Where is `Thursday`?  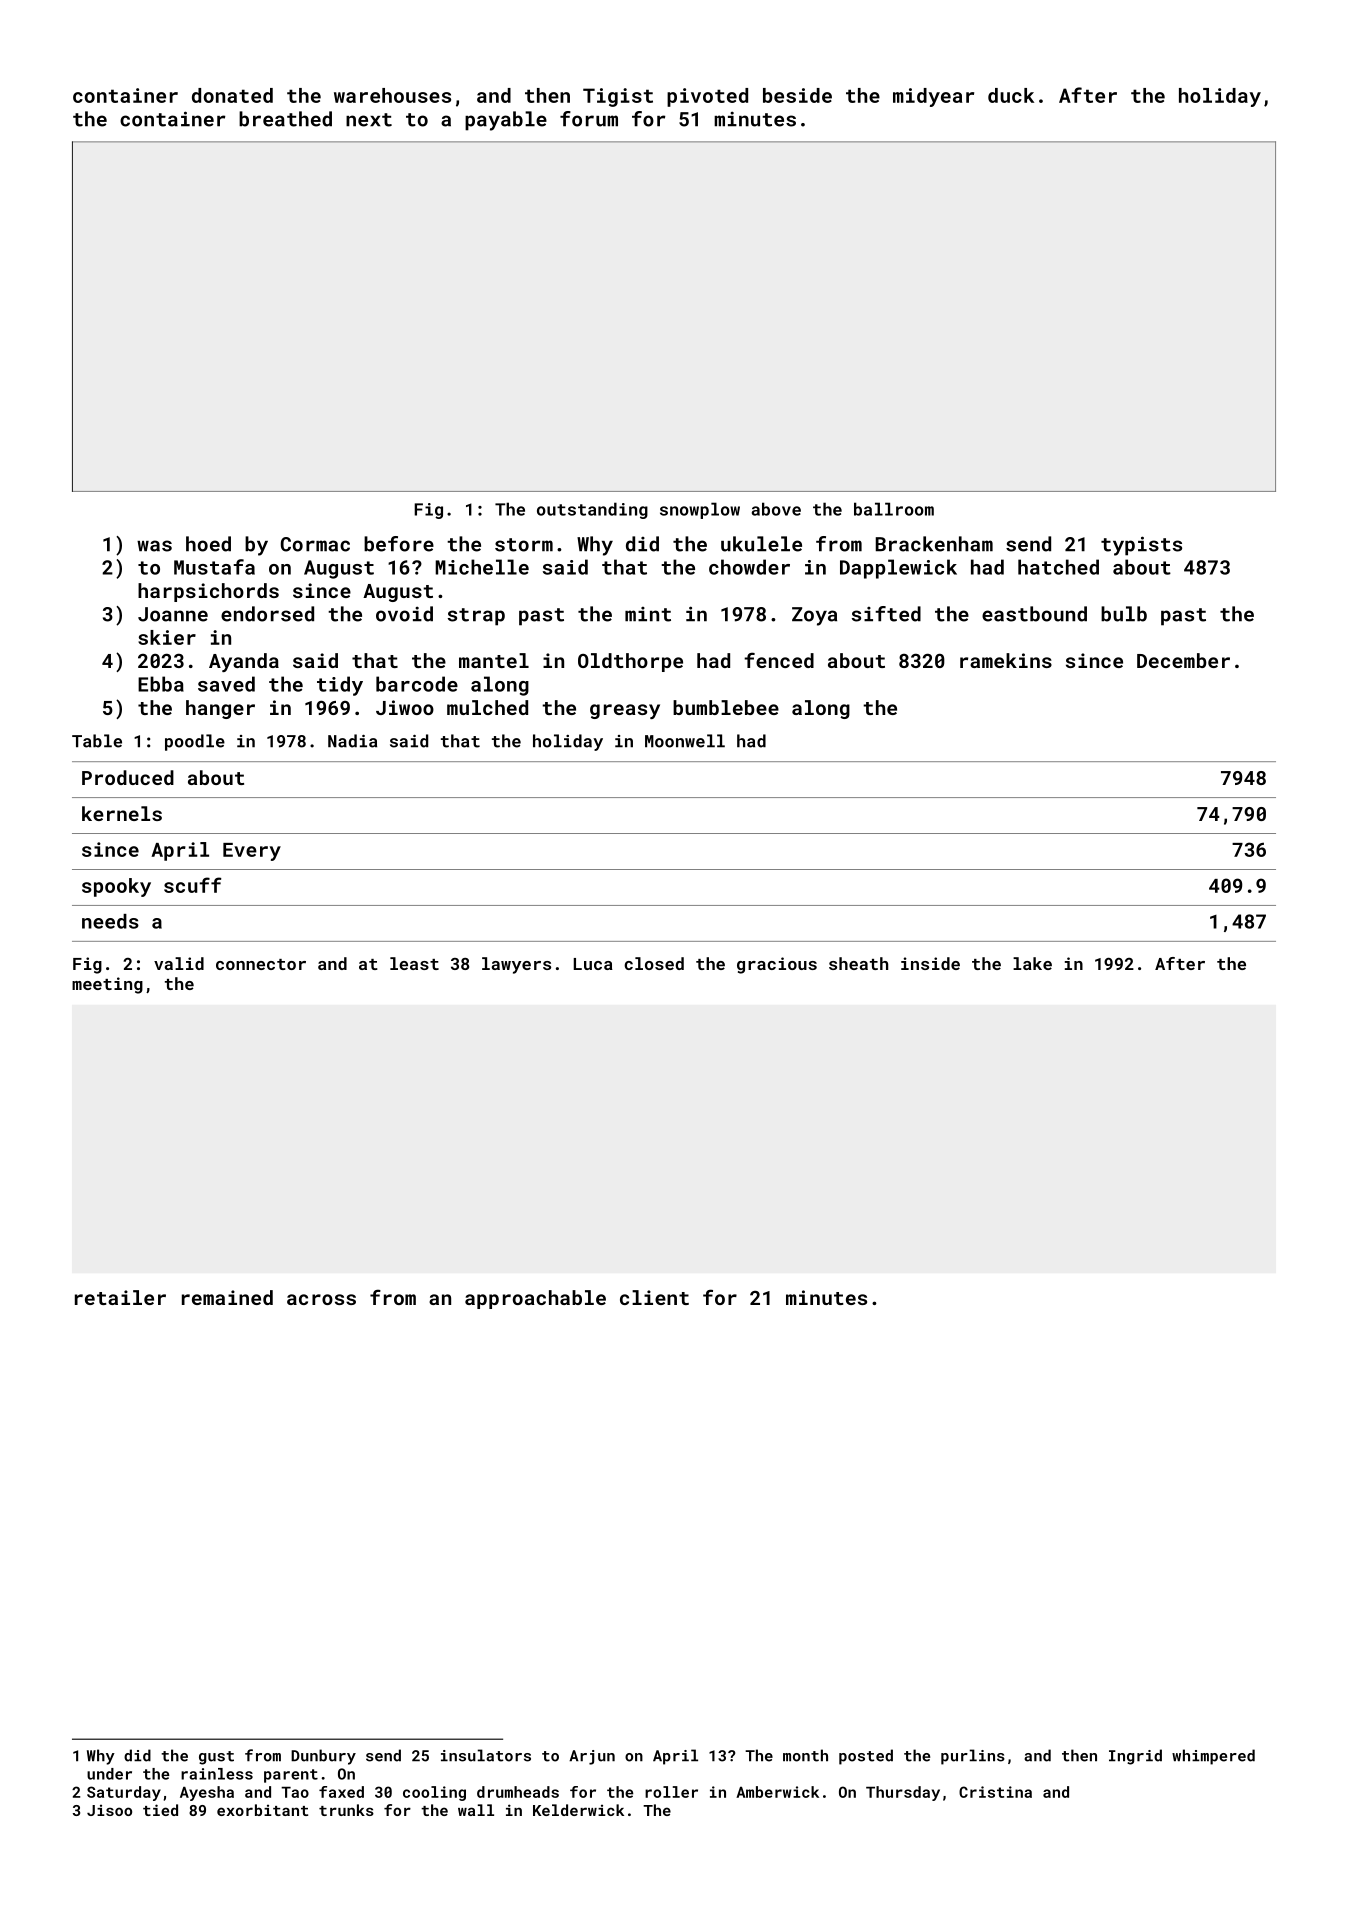
Thursday is located at coordinates (903, 1793).
